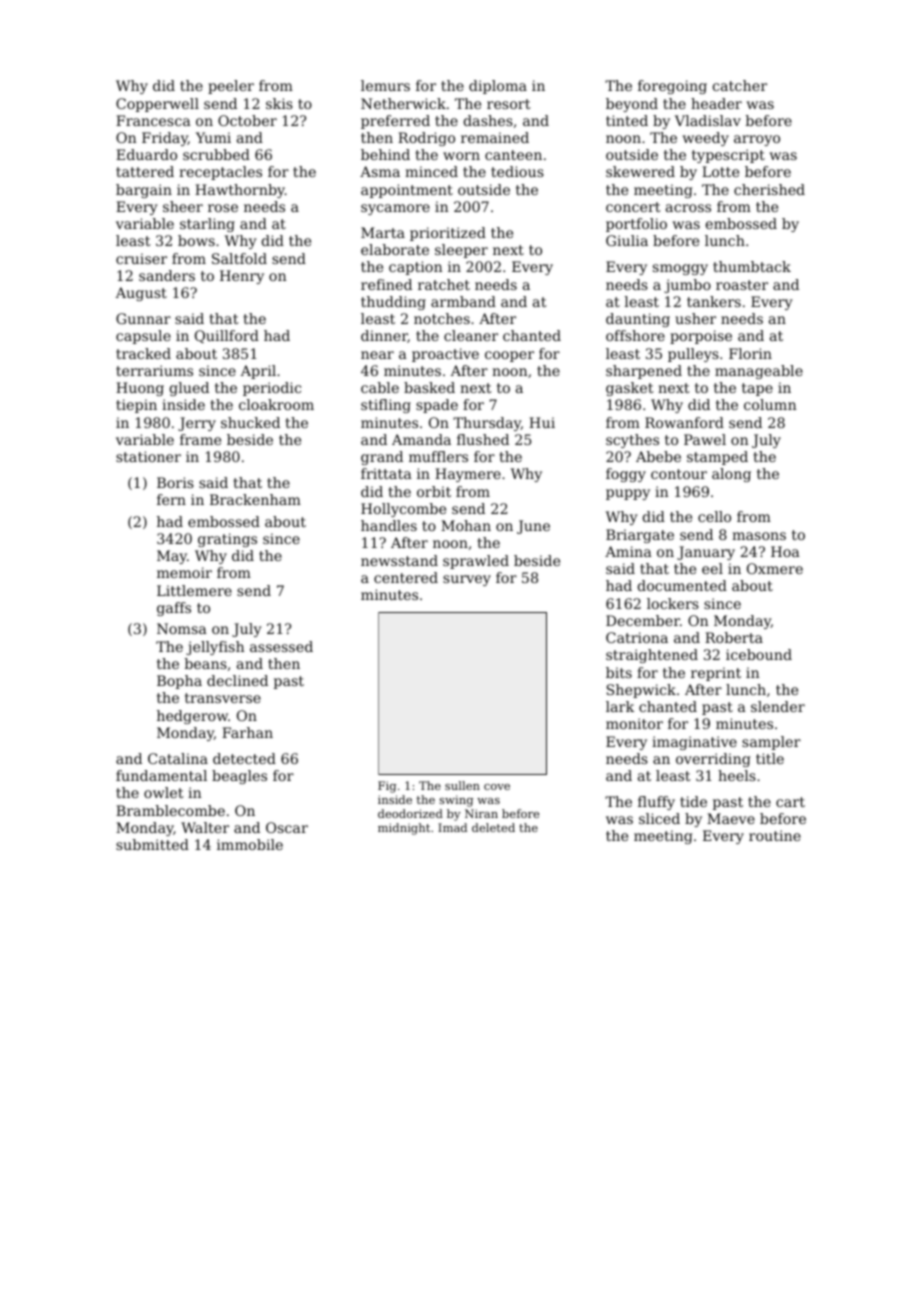 The width and height of the screenshot is (924, 1308). Describe the element at coordinates (740, 85) in the screenshot. I see `catcher` at that location.
